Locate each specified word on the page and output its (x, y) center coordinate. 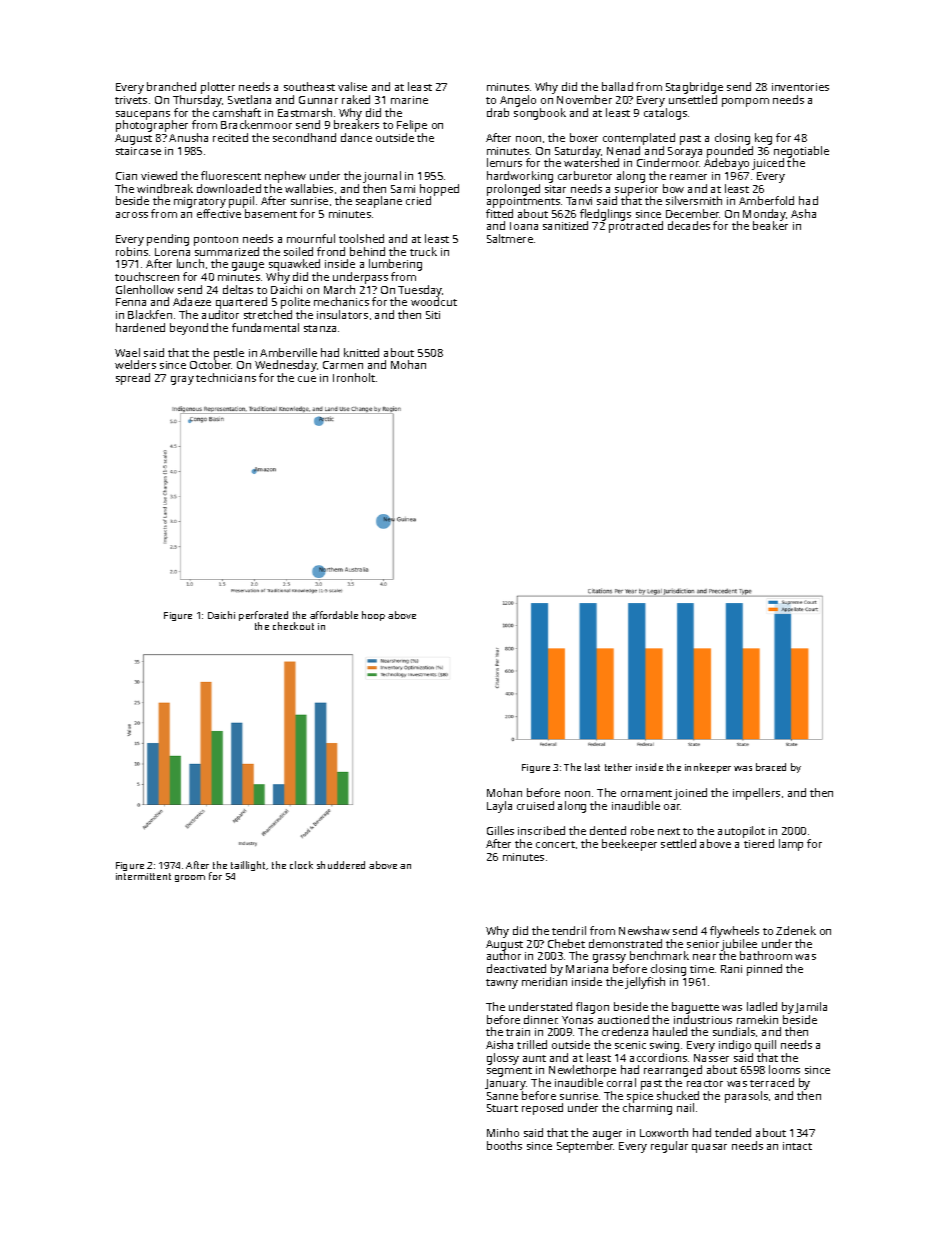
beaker (770, 226)
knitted (361, 352)
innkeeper (708, 768)
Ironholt (354, 377)
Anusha (188, 137)
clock (301, 865)
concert (555, 844)
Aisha (499, 1044)
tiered (759, 843)
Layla (499, 807)
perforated (263, 616)
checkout (293, 626)
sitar (555, 189)
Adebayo (726, 164)
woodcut (434, 302)
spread (133, 379)
